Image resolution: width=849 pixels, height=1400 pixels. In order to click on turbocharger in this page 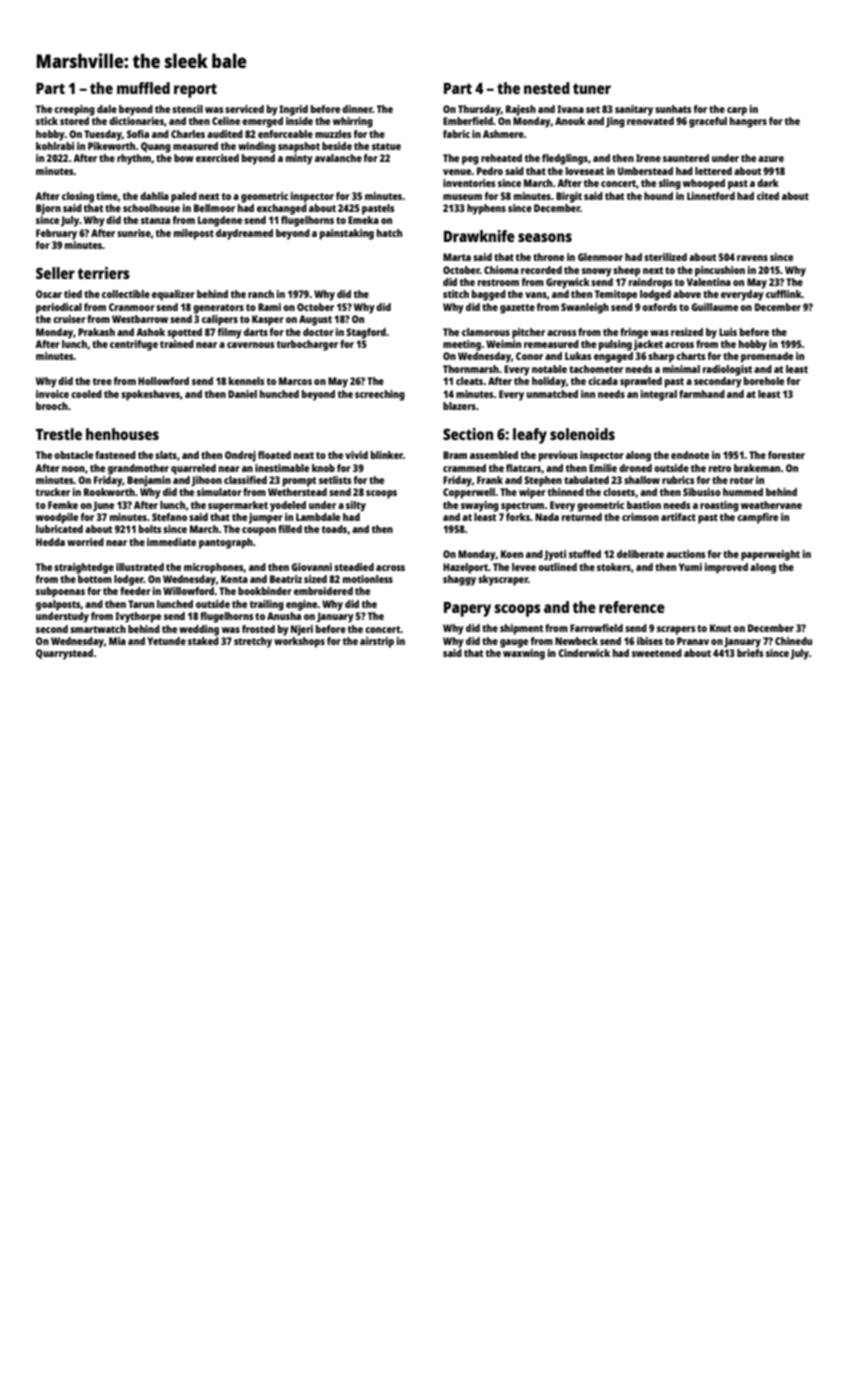, I will do `click(307, 345)`.
